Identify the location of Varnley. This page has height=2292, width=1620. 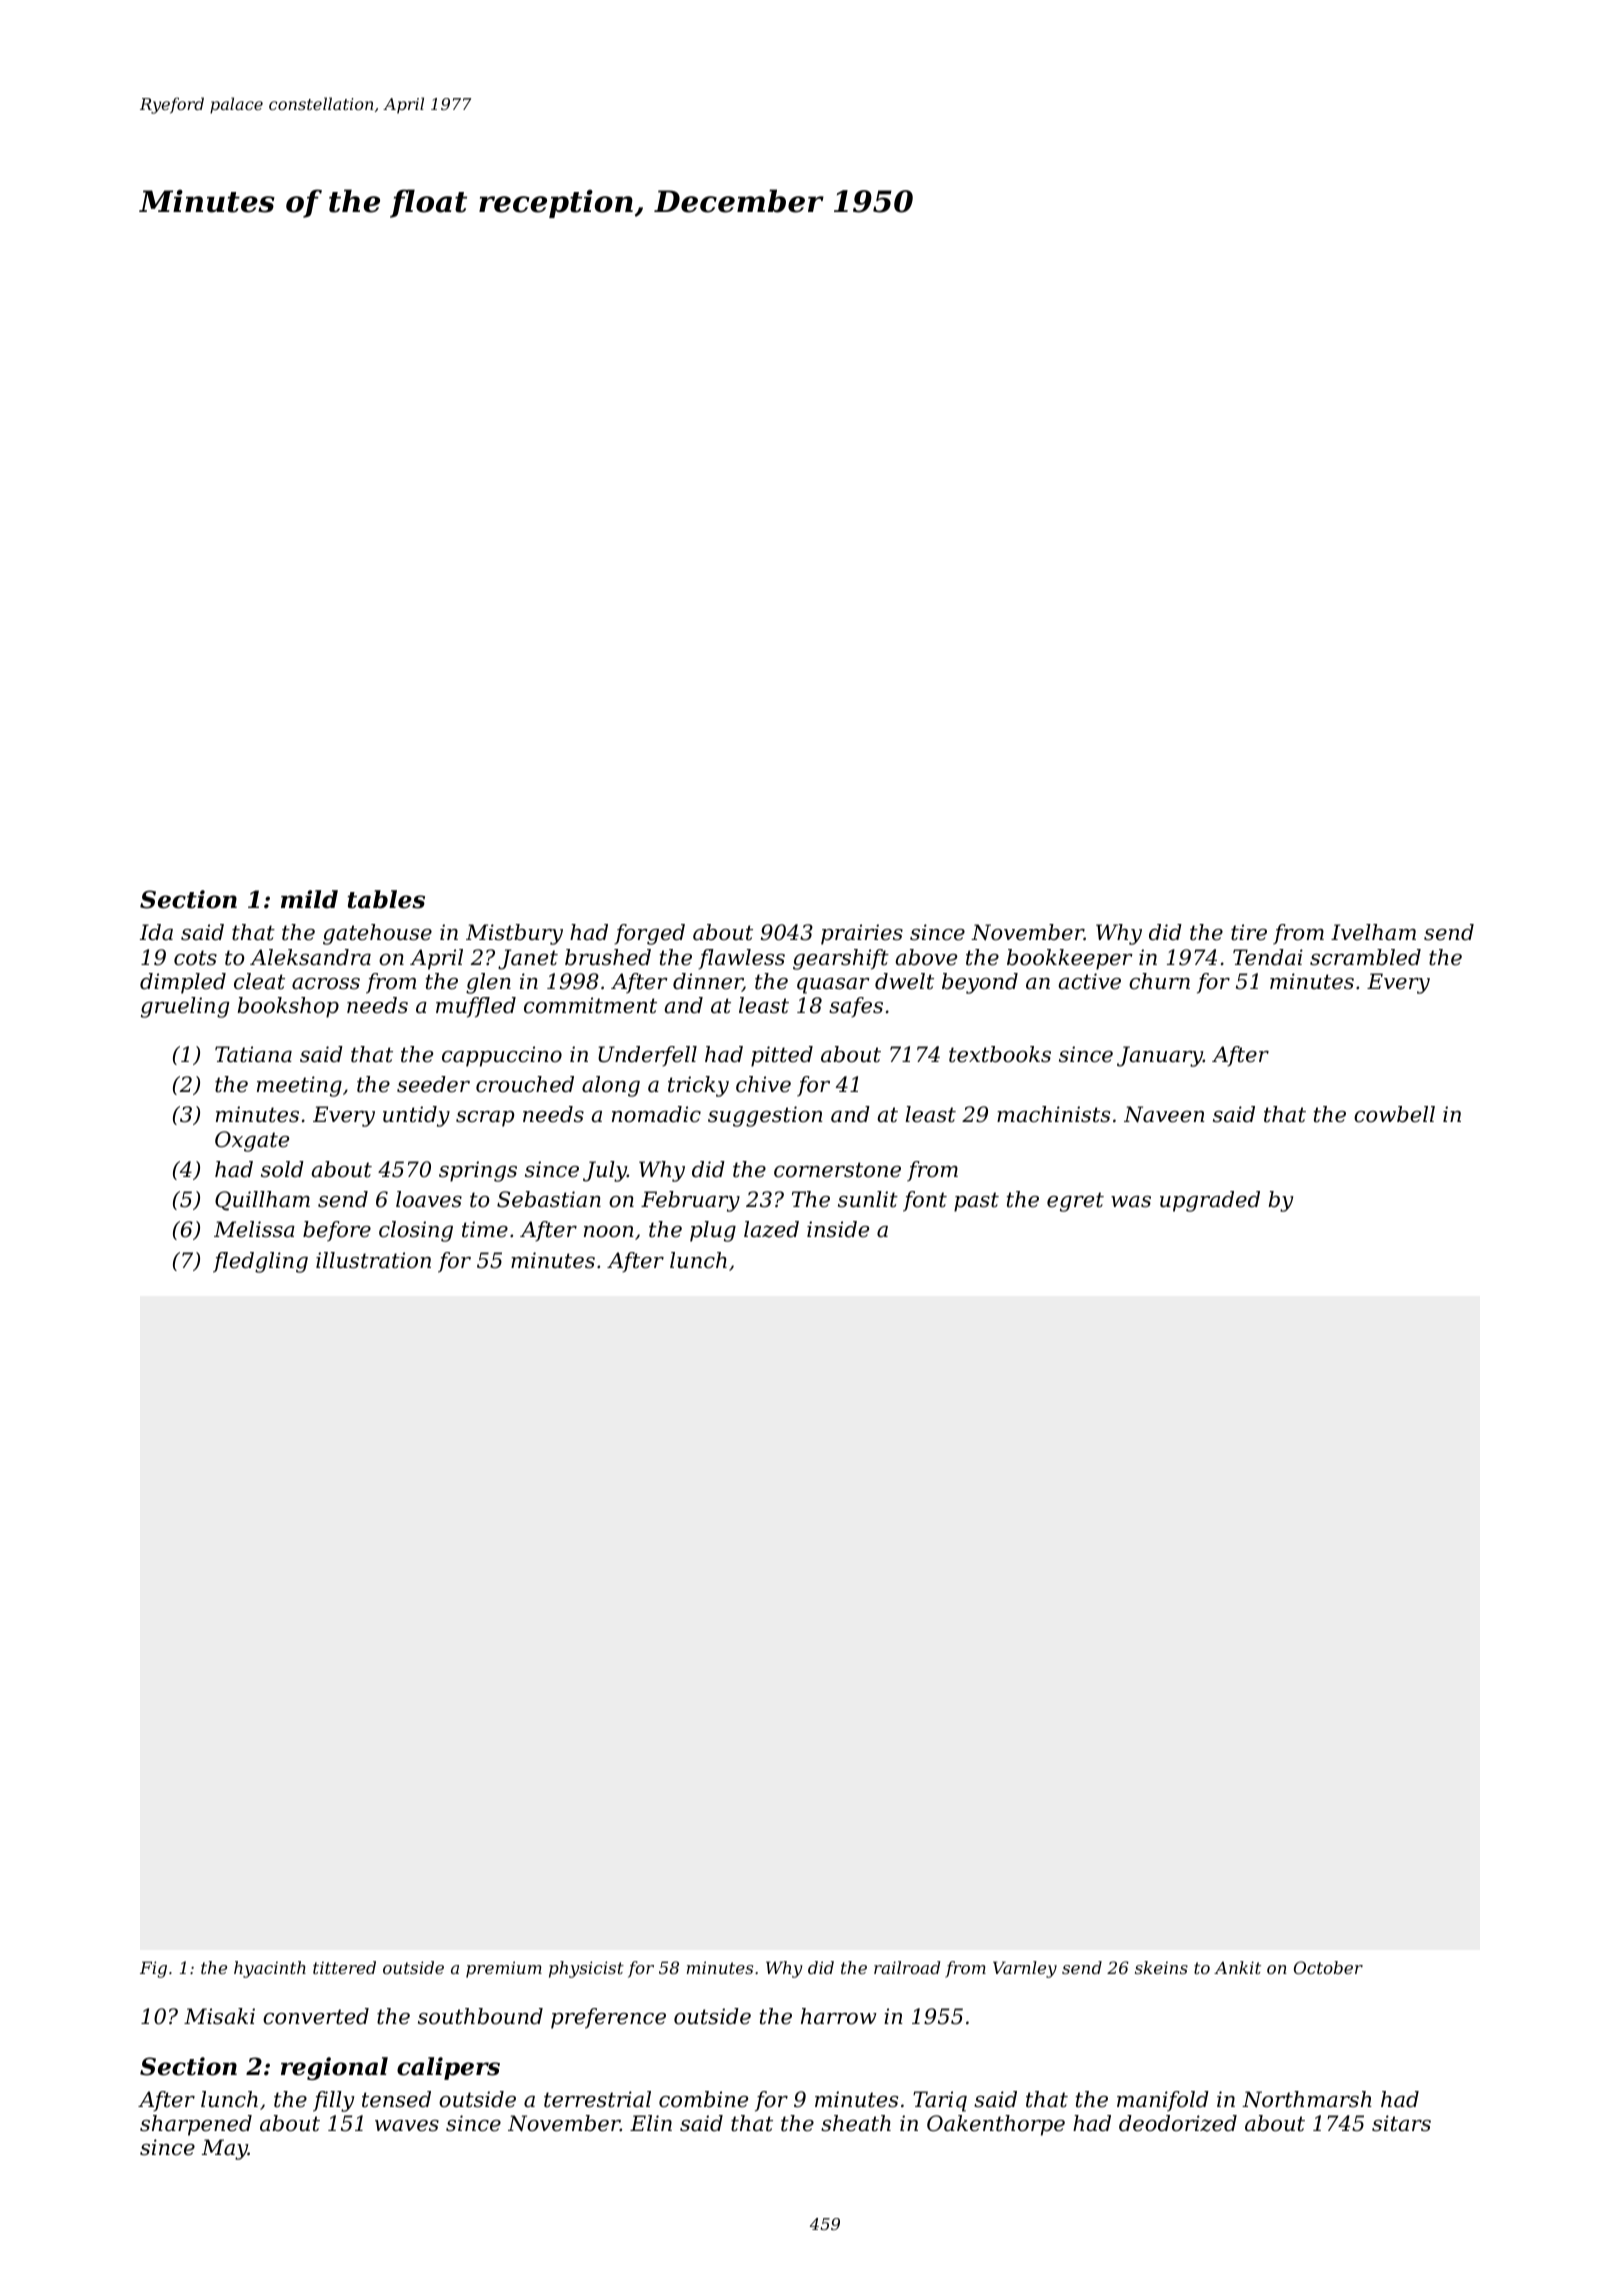
(1025, 1969).
